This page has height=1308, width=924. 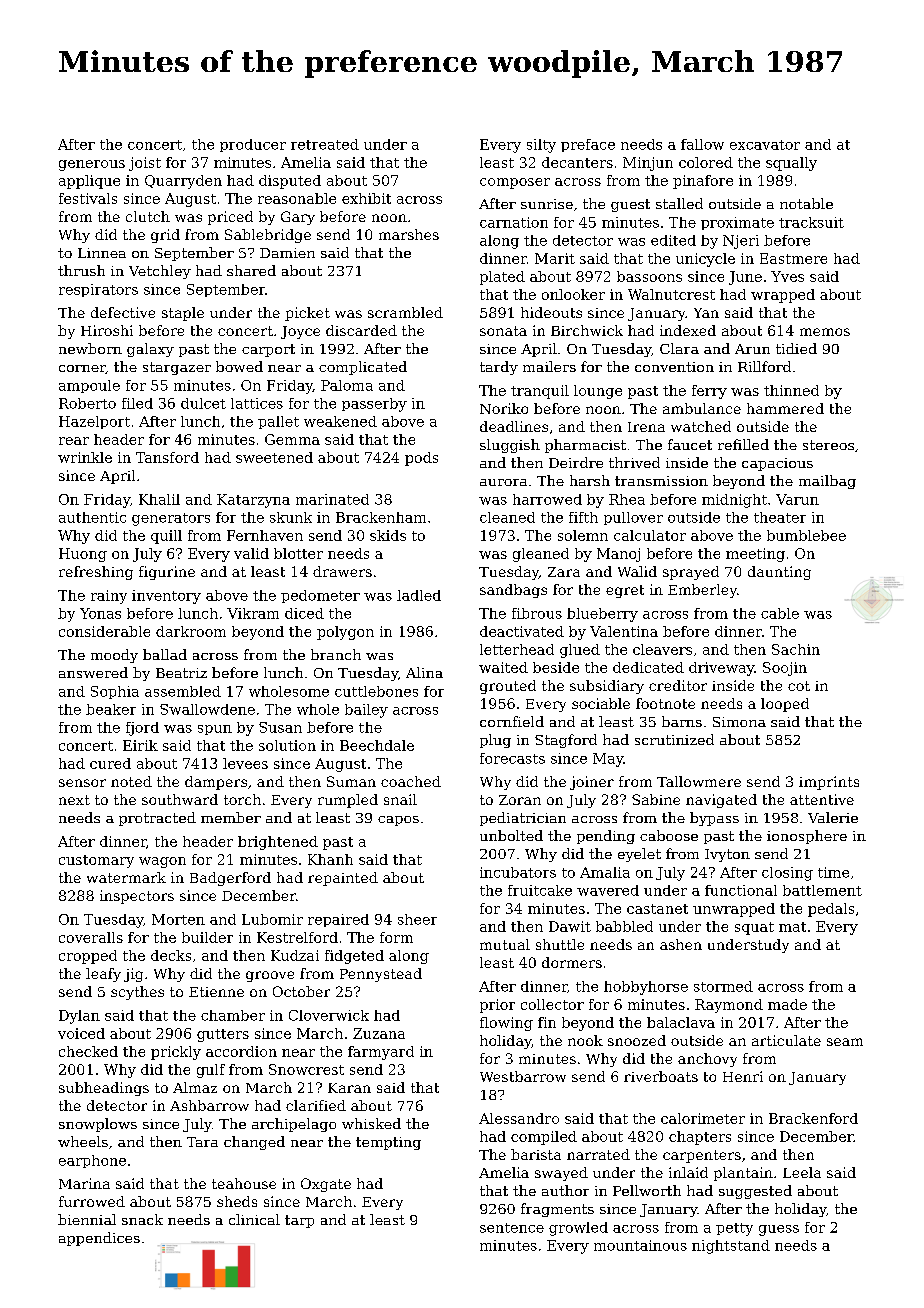 I want to click on pods, so click(x=421, y=459).
